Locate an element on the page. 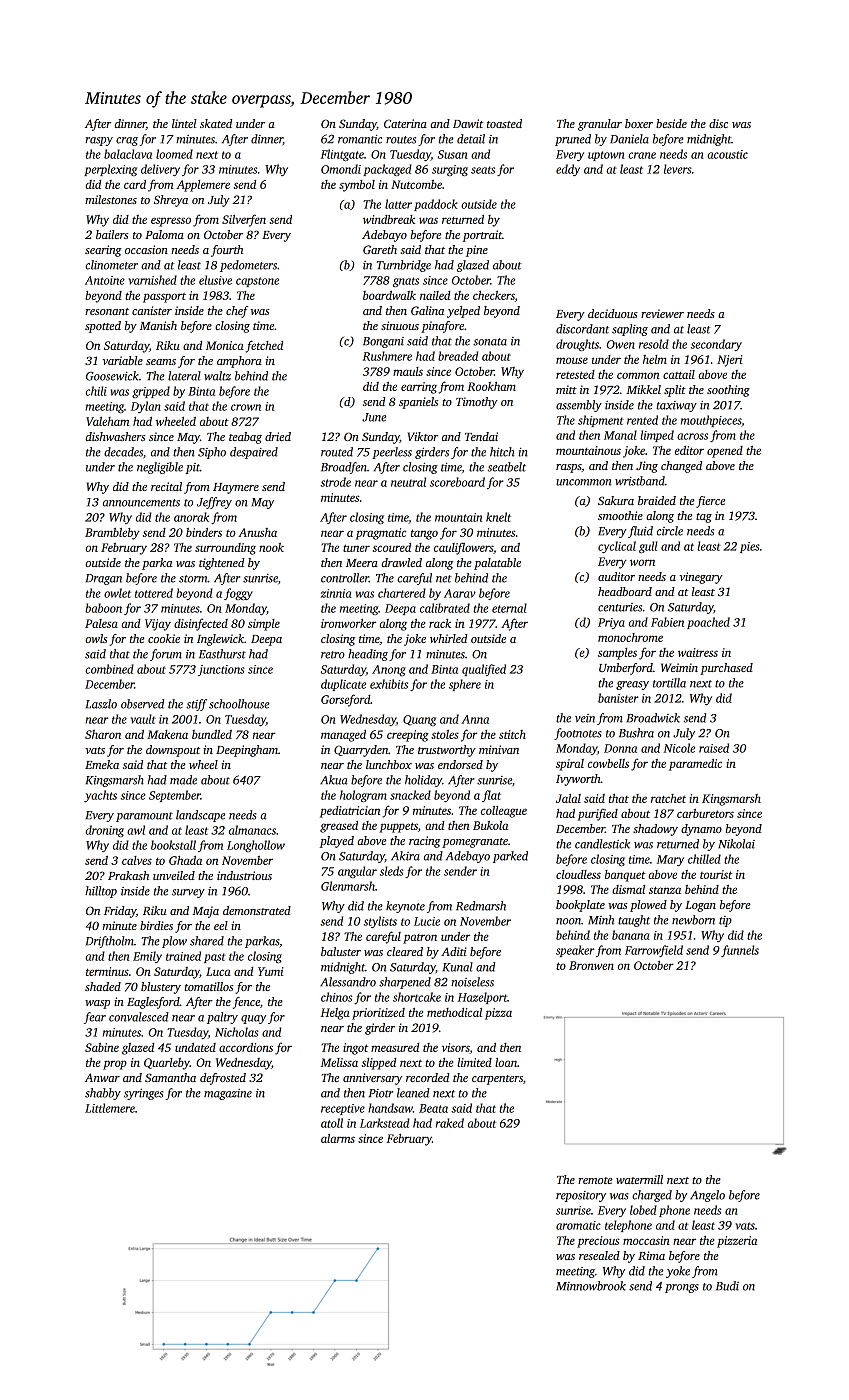 The image size is (849, 1400). Brambleby is located at coordinates (112, 534).
